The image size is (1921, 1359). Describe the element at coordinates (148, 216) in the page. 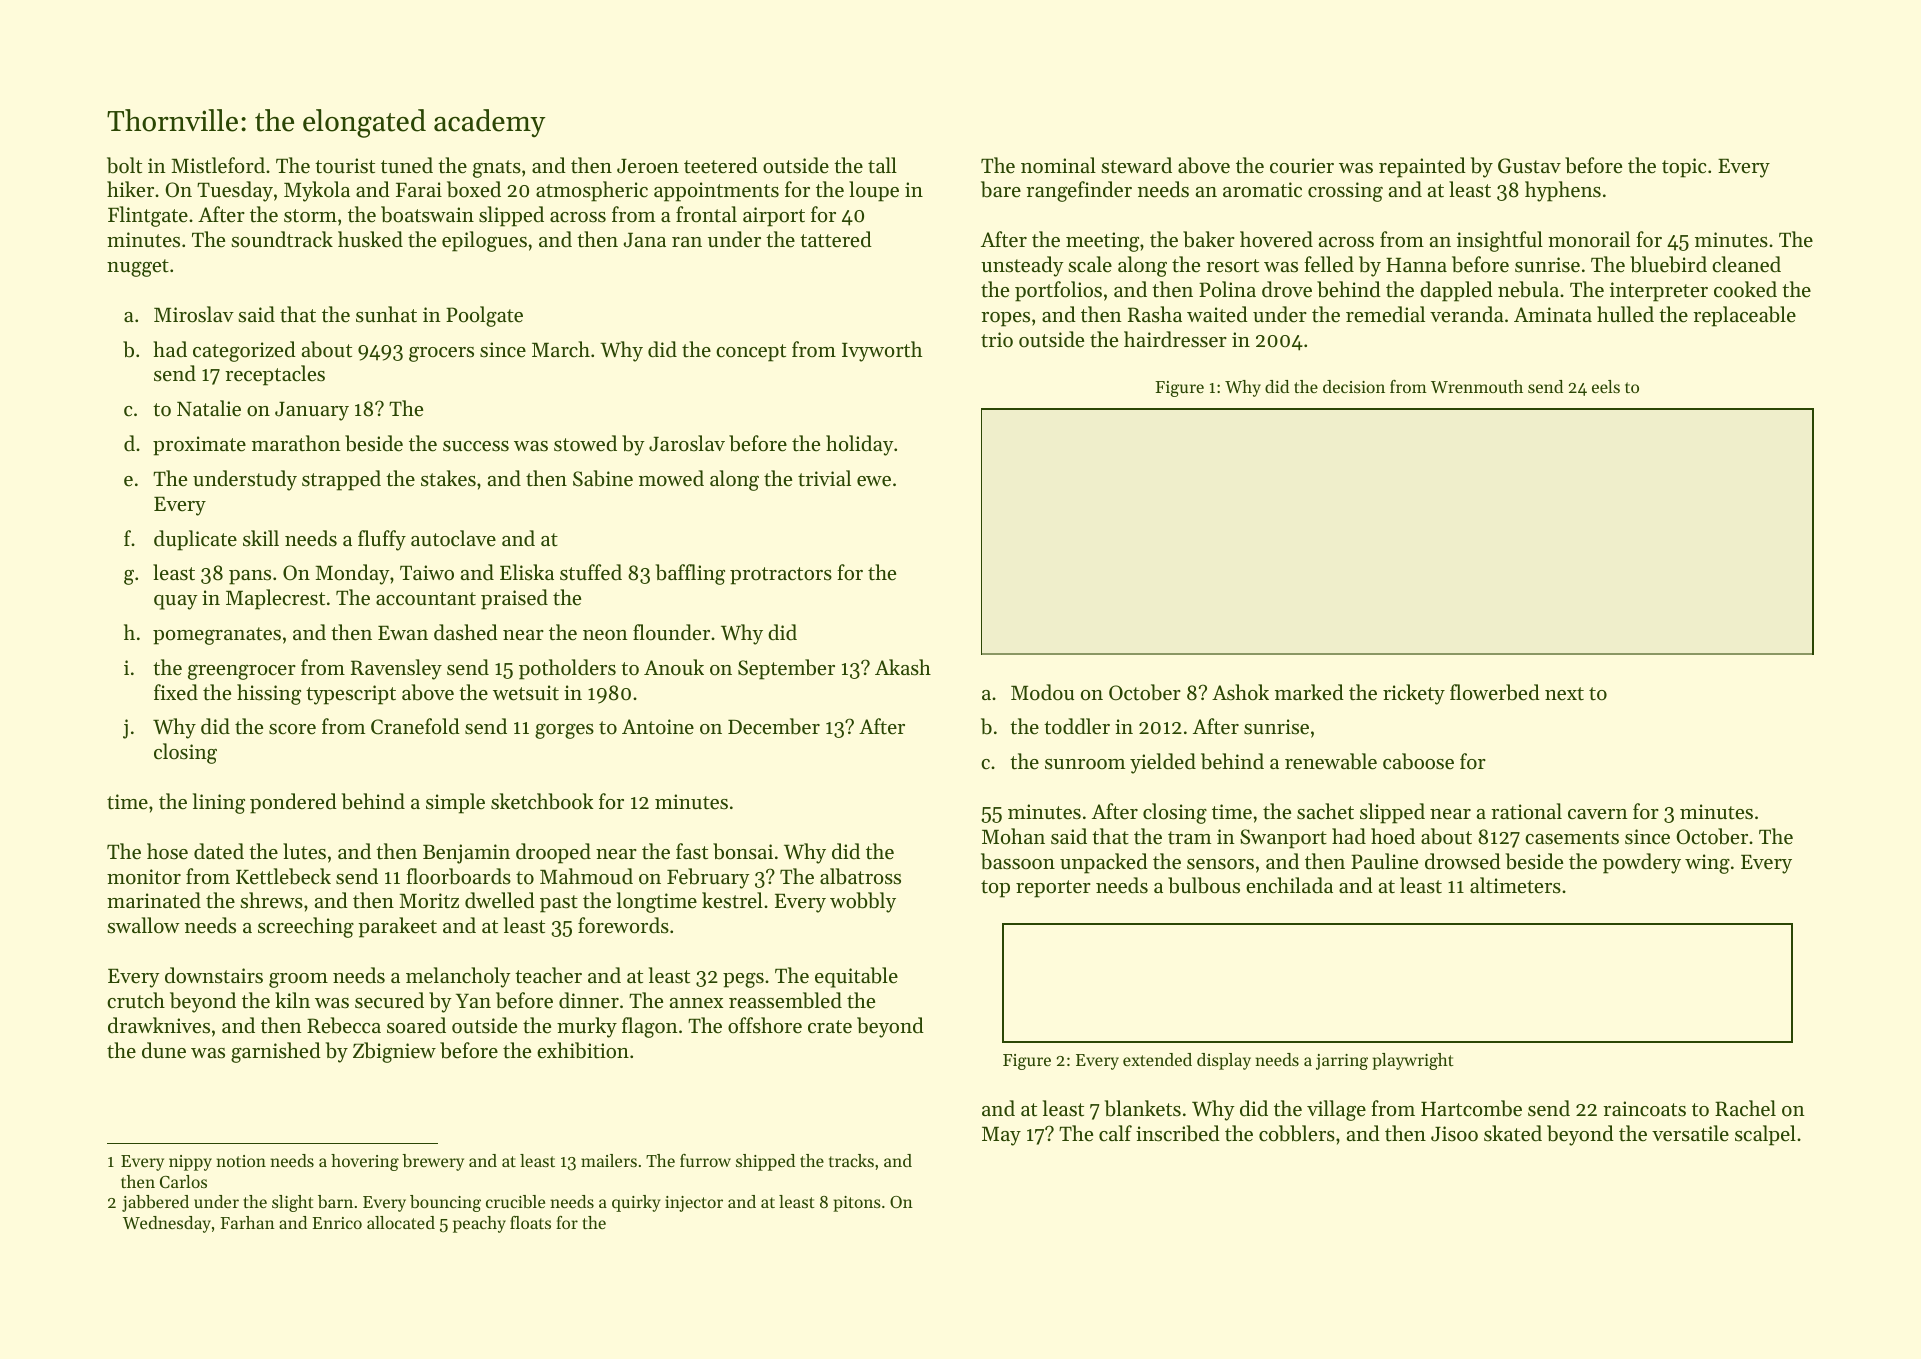

I see `Flintgate` at that location.
